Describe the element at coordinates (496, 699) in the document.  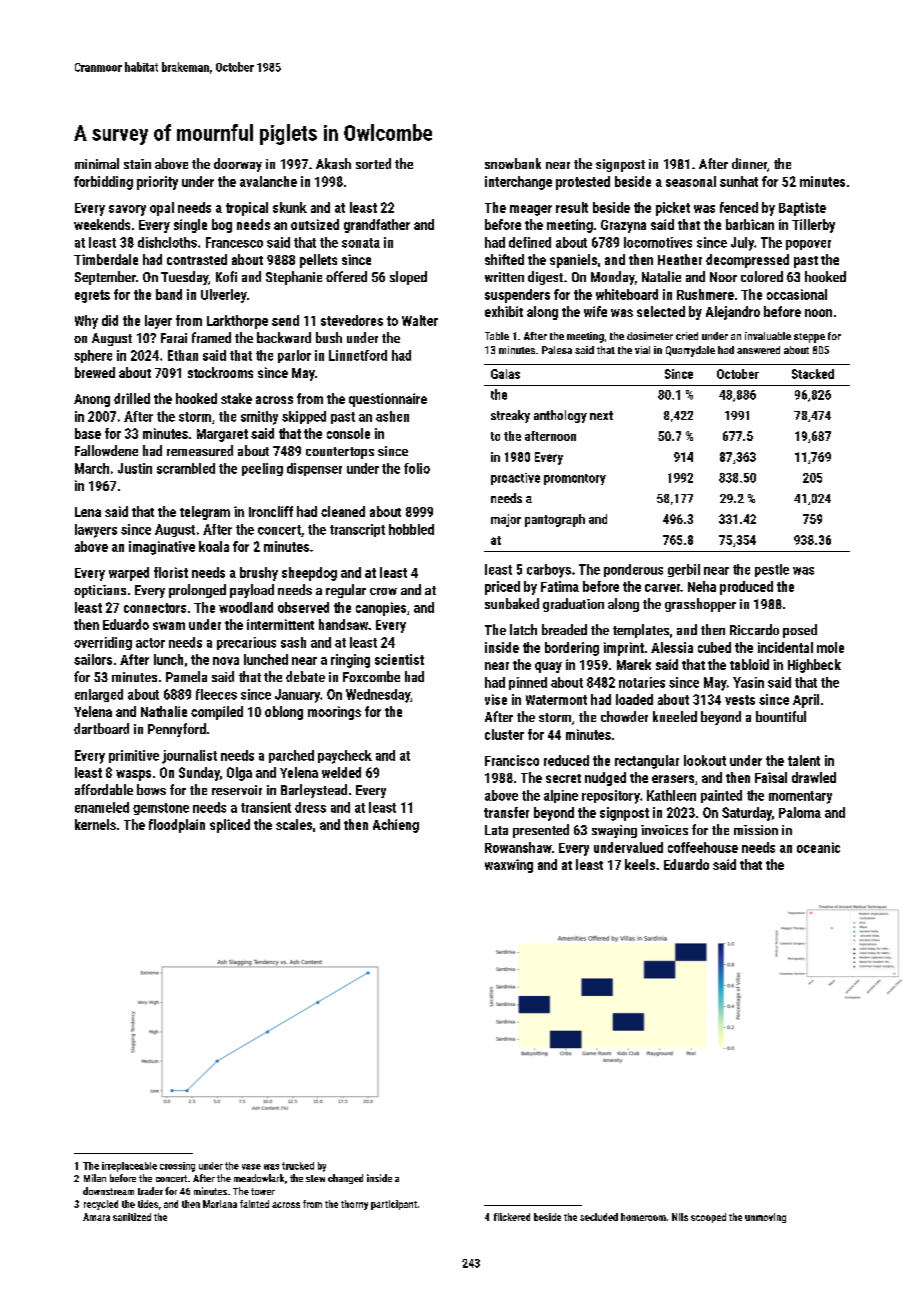
I see `vise` at that location.
